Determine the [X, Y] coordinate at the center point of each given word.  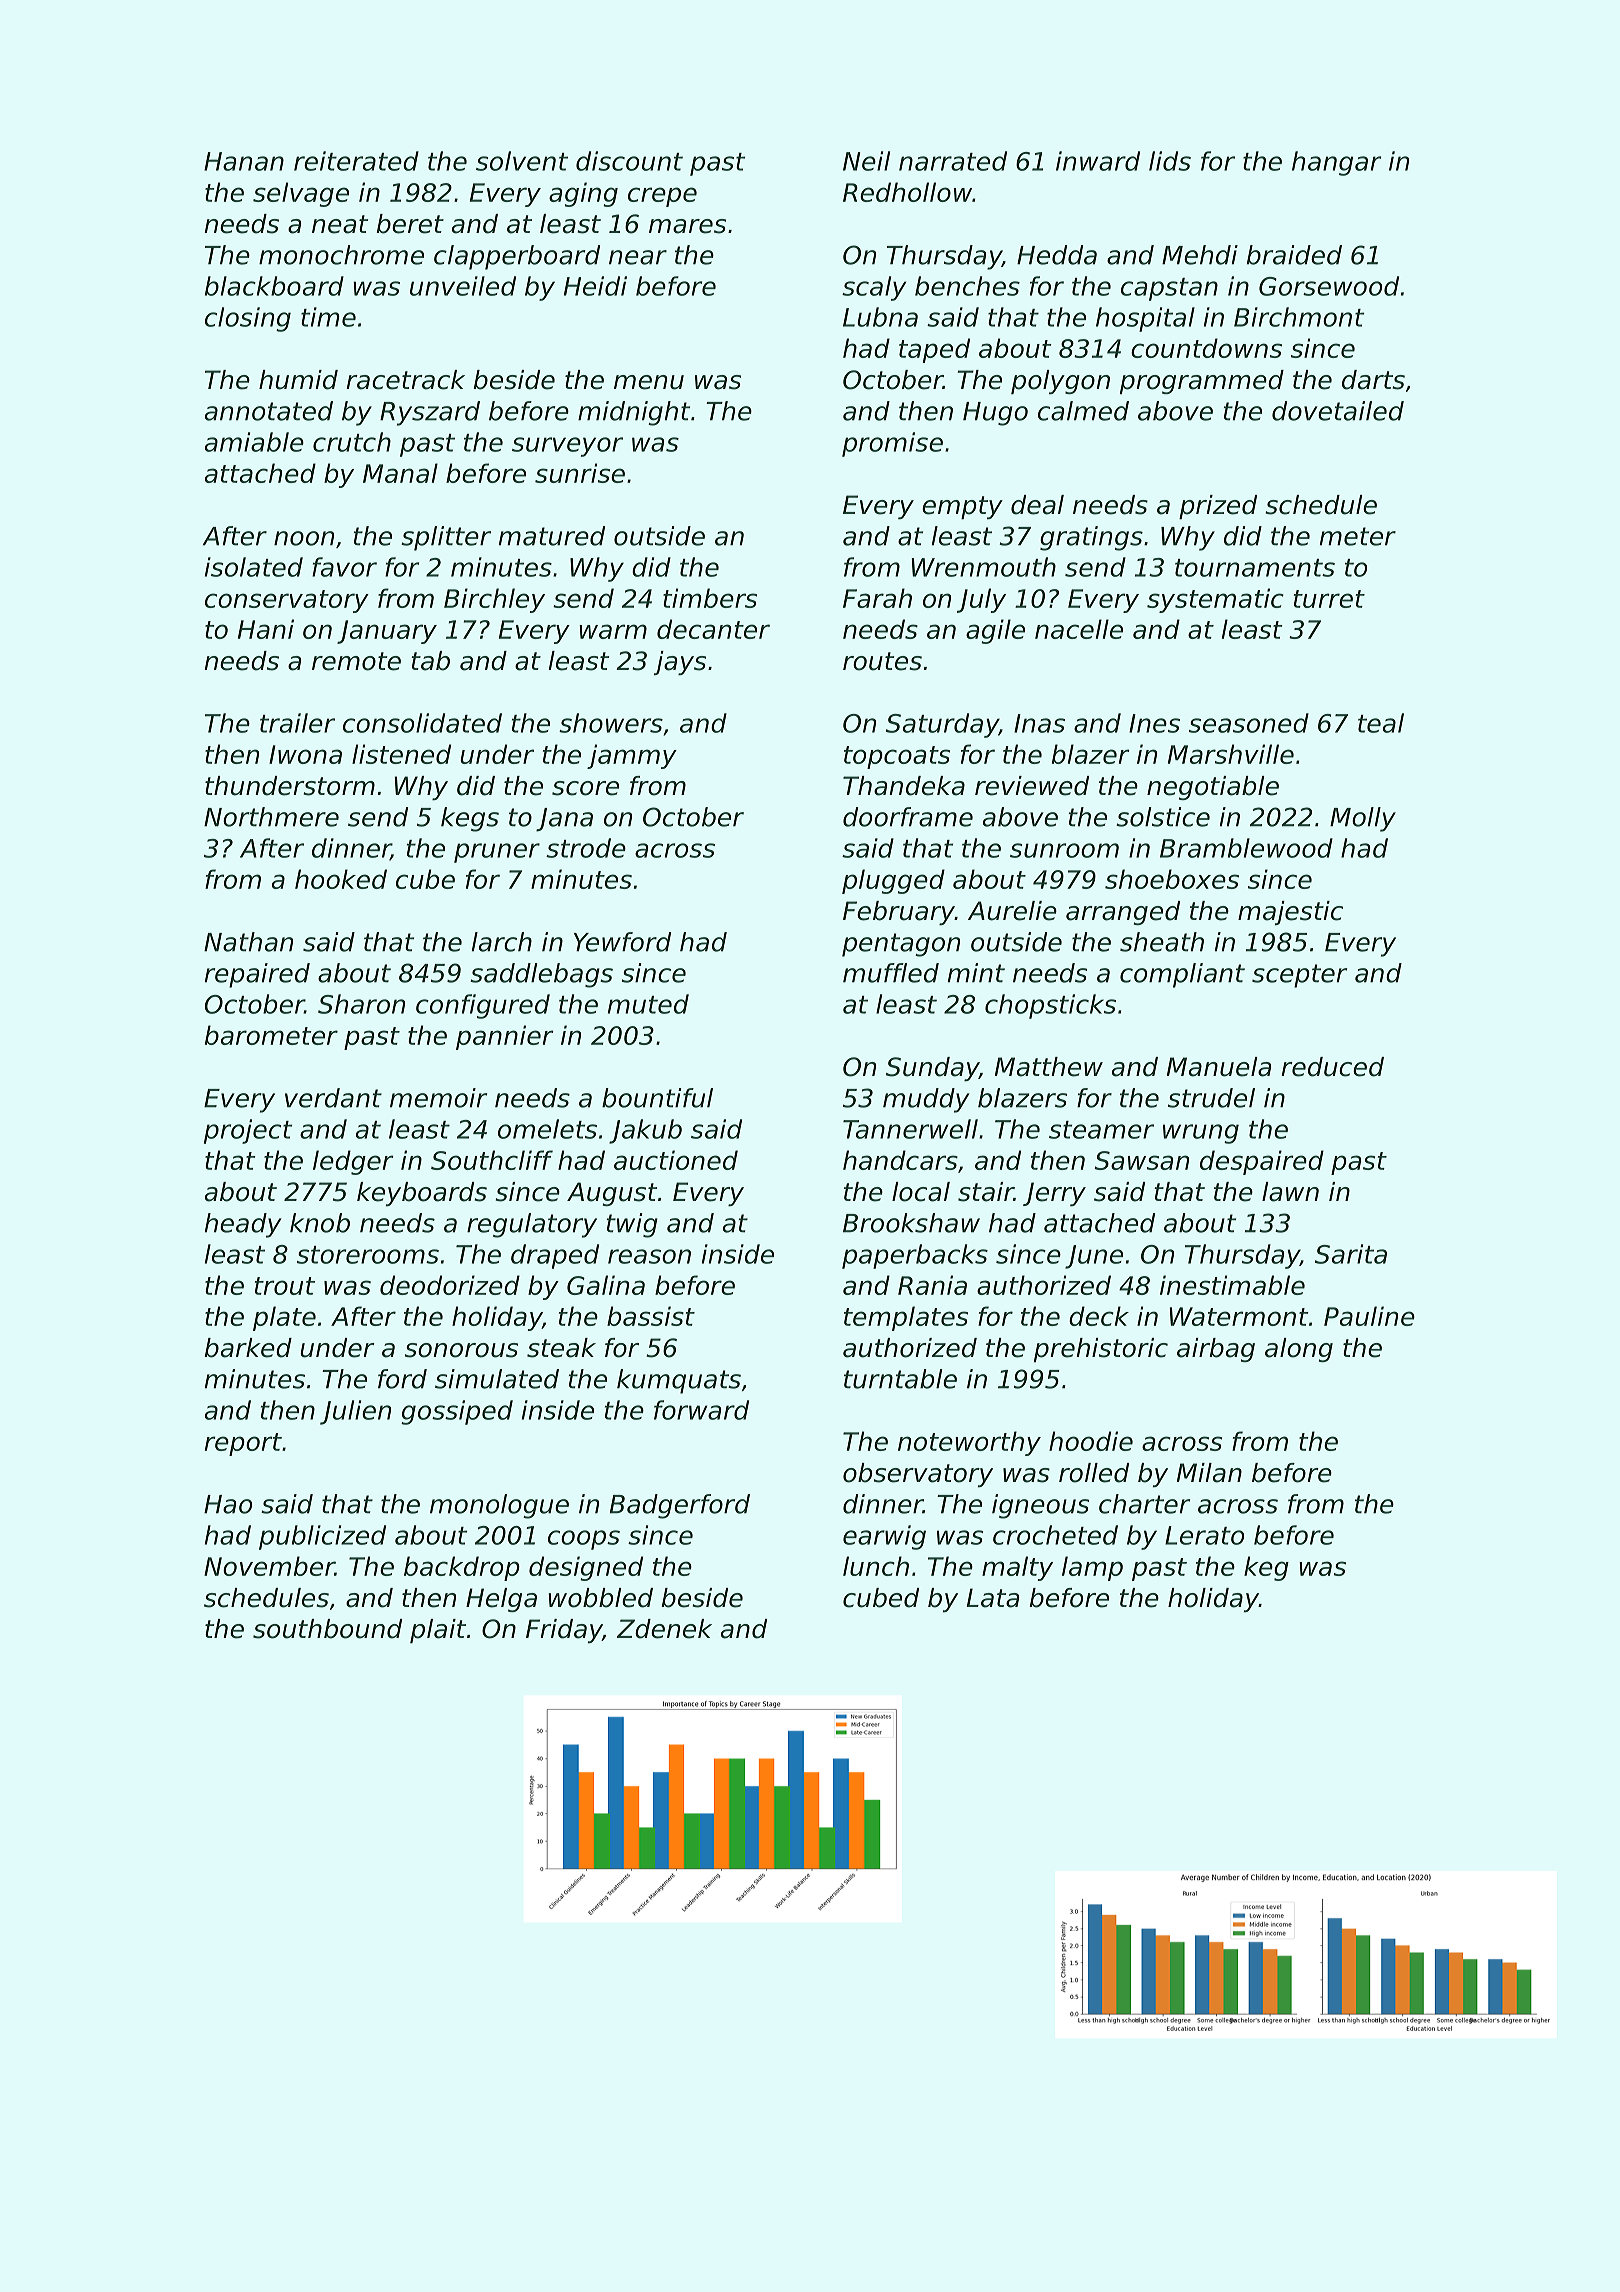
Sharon [361, 1004]
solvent [522, 161]
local [921, 1192]
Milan [1209, 1473]
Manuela [1219, 1067]
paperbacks [915, 1256]
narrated [953, 161]
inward [1098, 161]
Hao [228, 1504]
